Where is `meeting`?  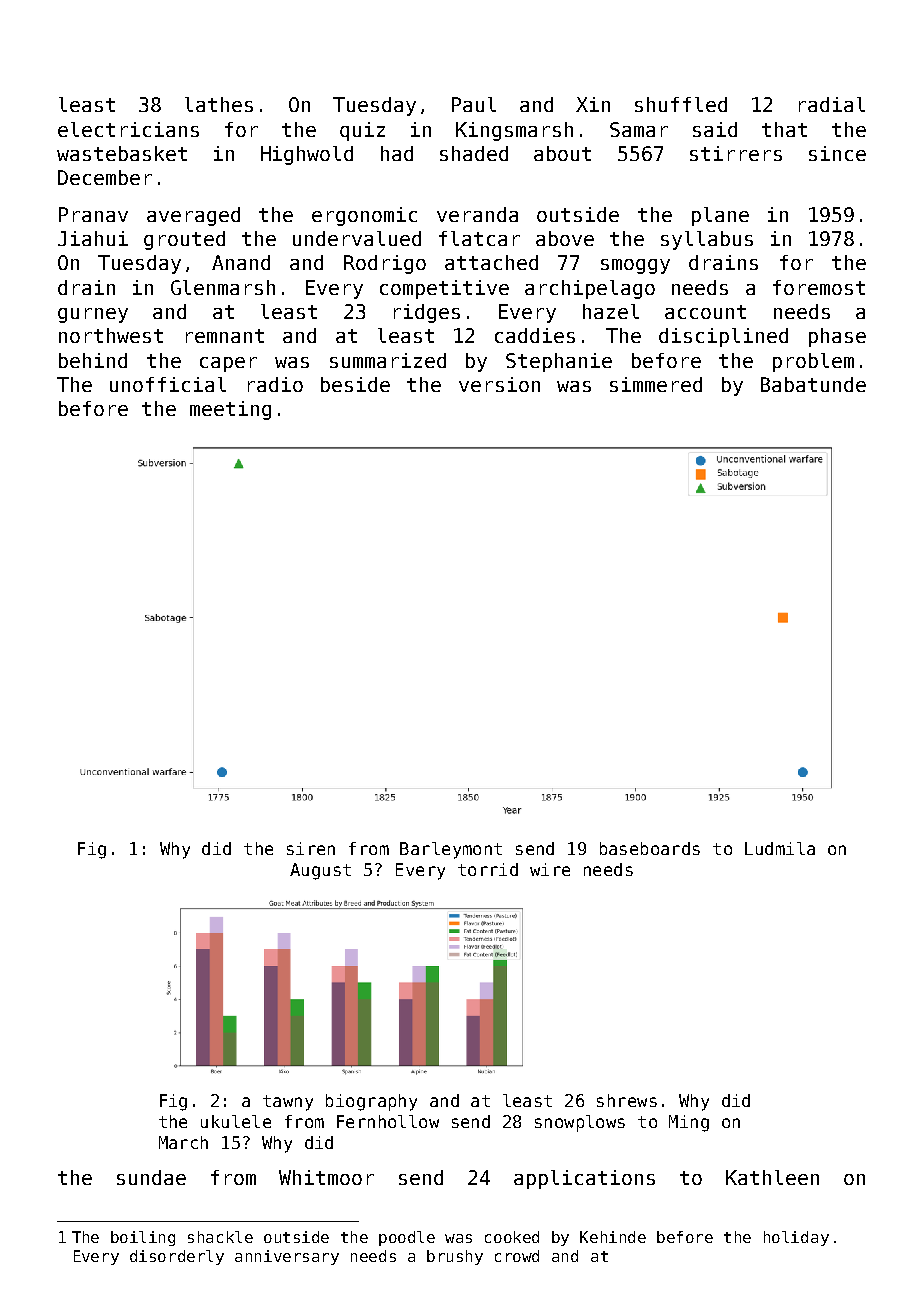 meeting is located at coordinates (230, 410).
